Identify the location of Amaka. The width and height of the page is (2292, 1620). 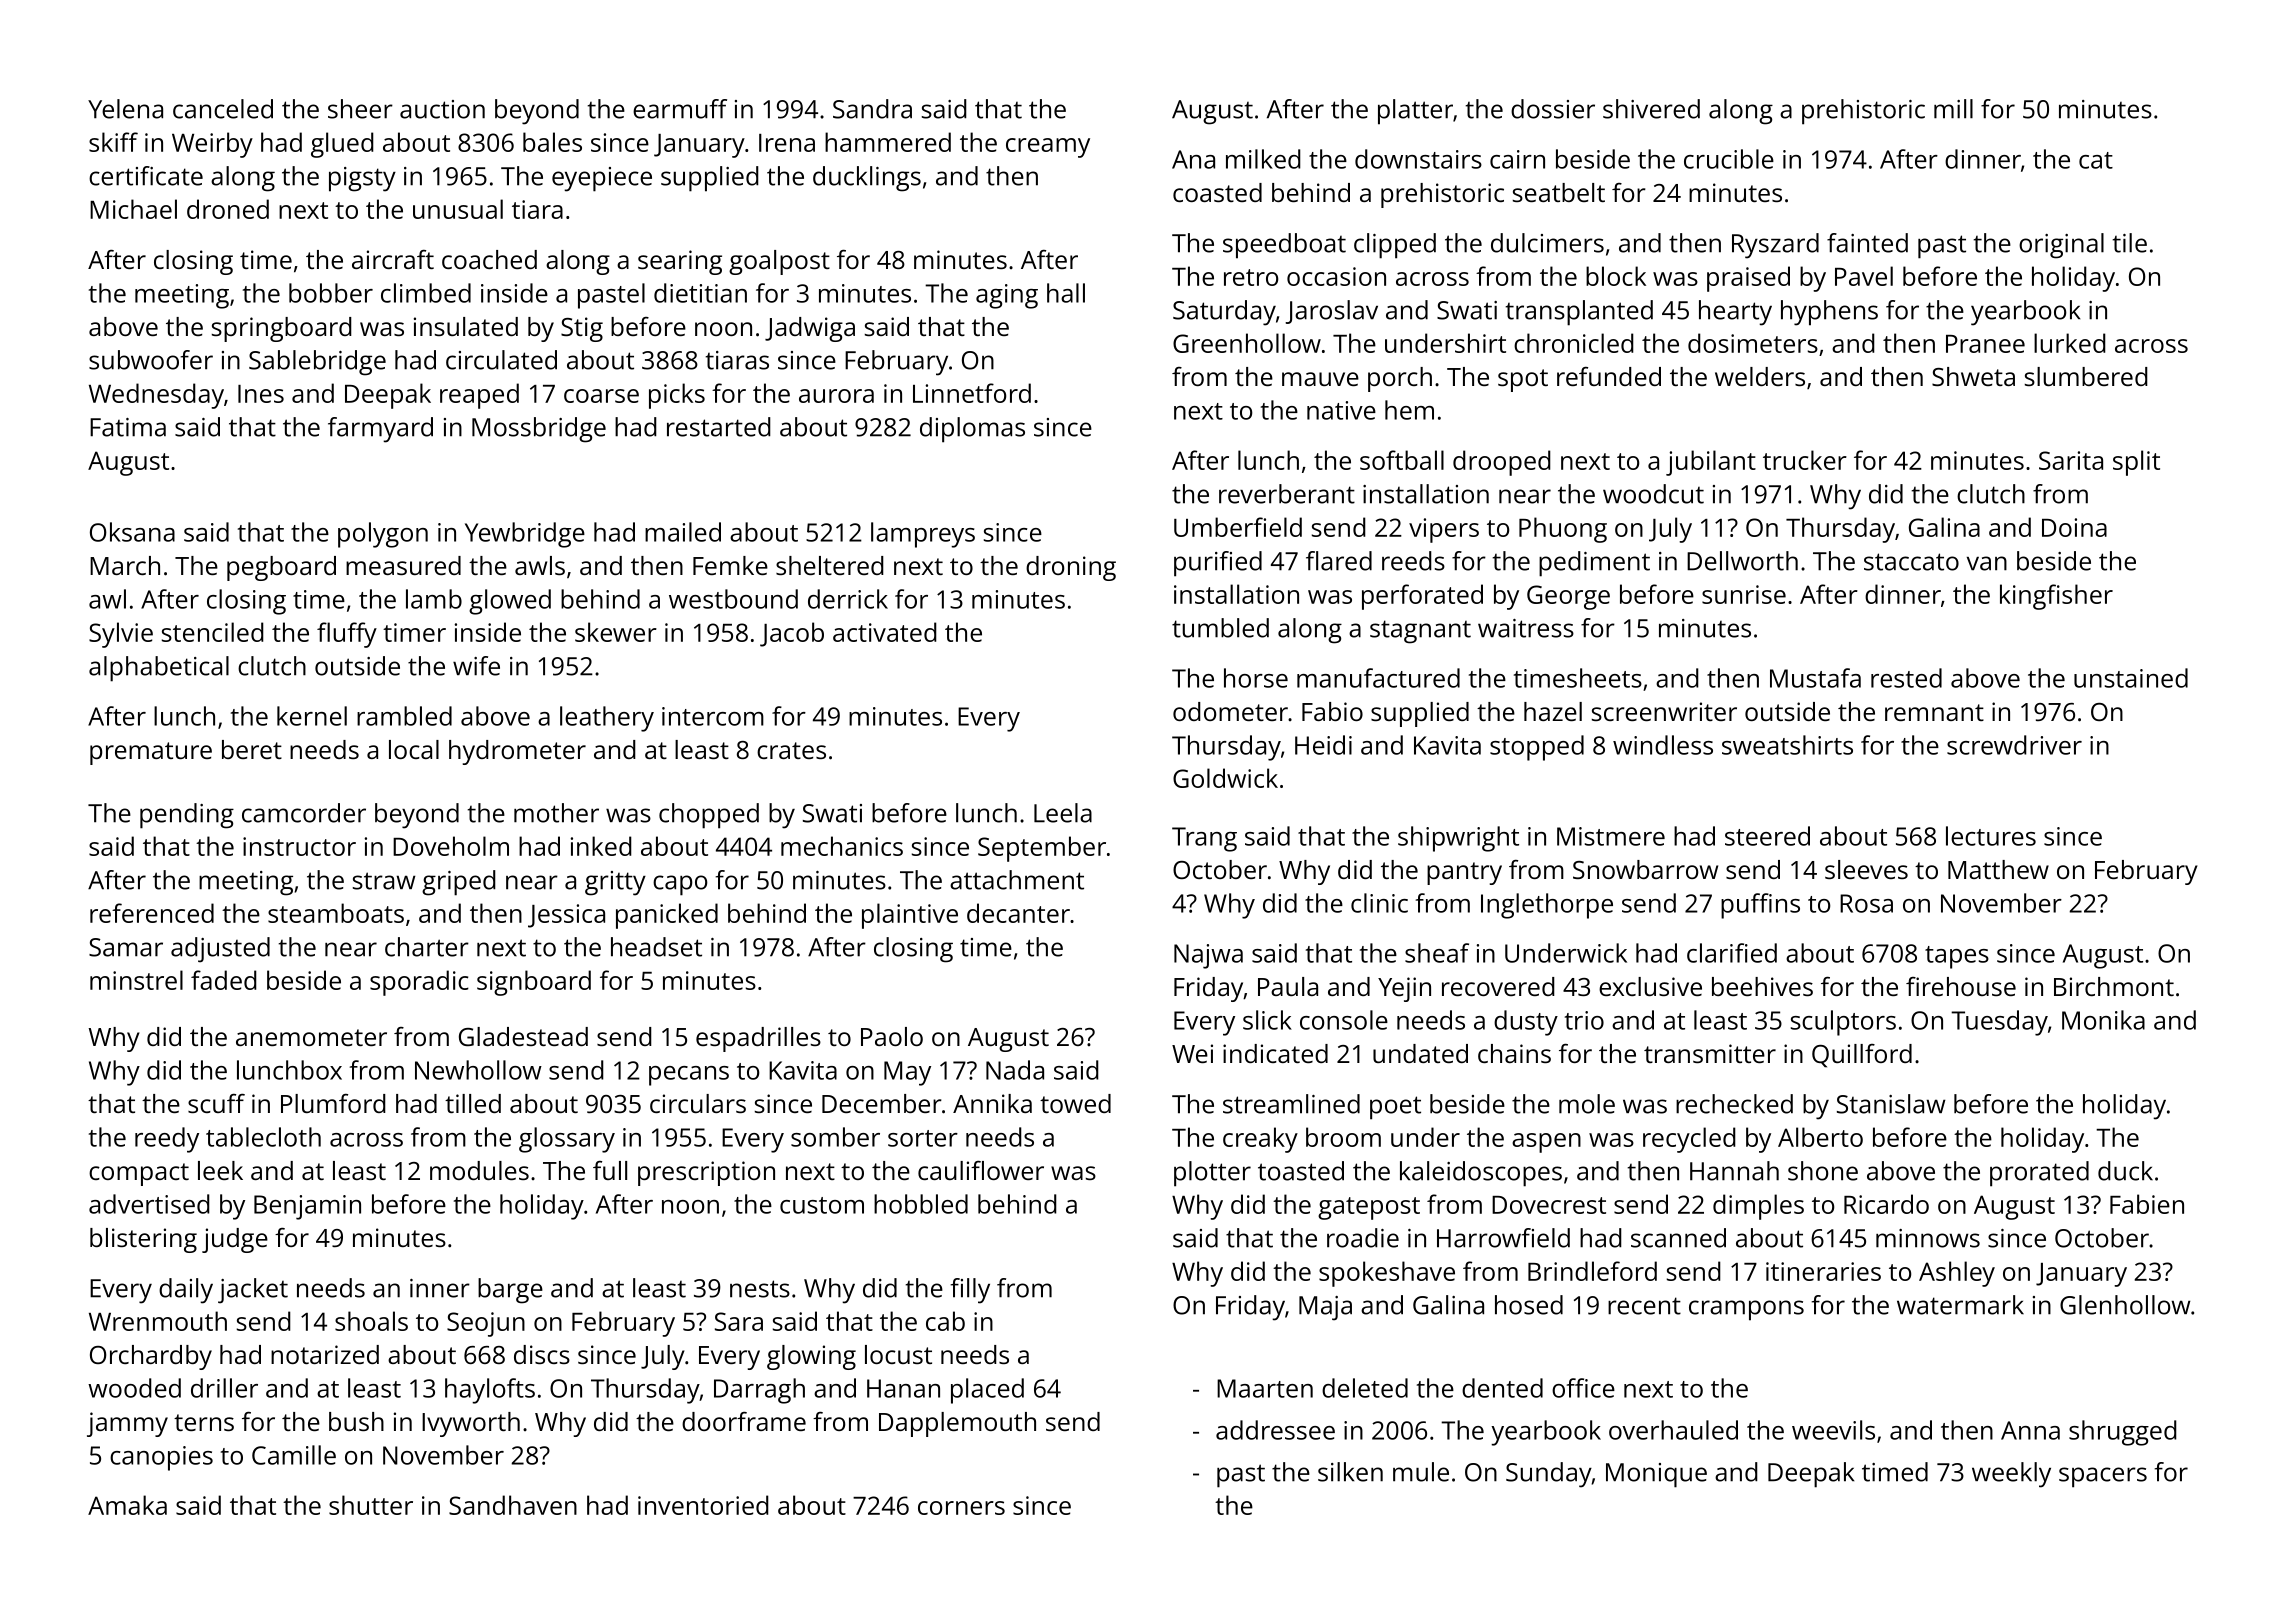
(127, 1505).
